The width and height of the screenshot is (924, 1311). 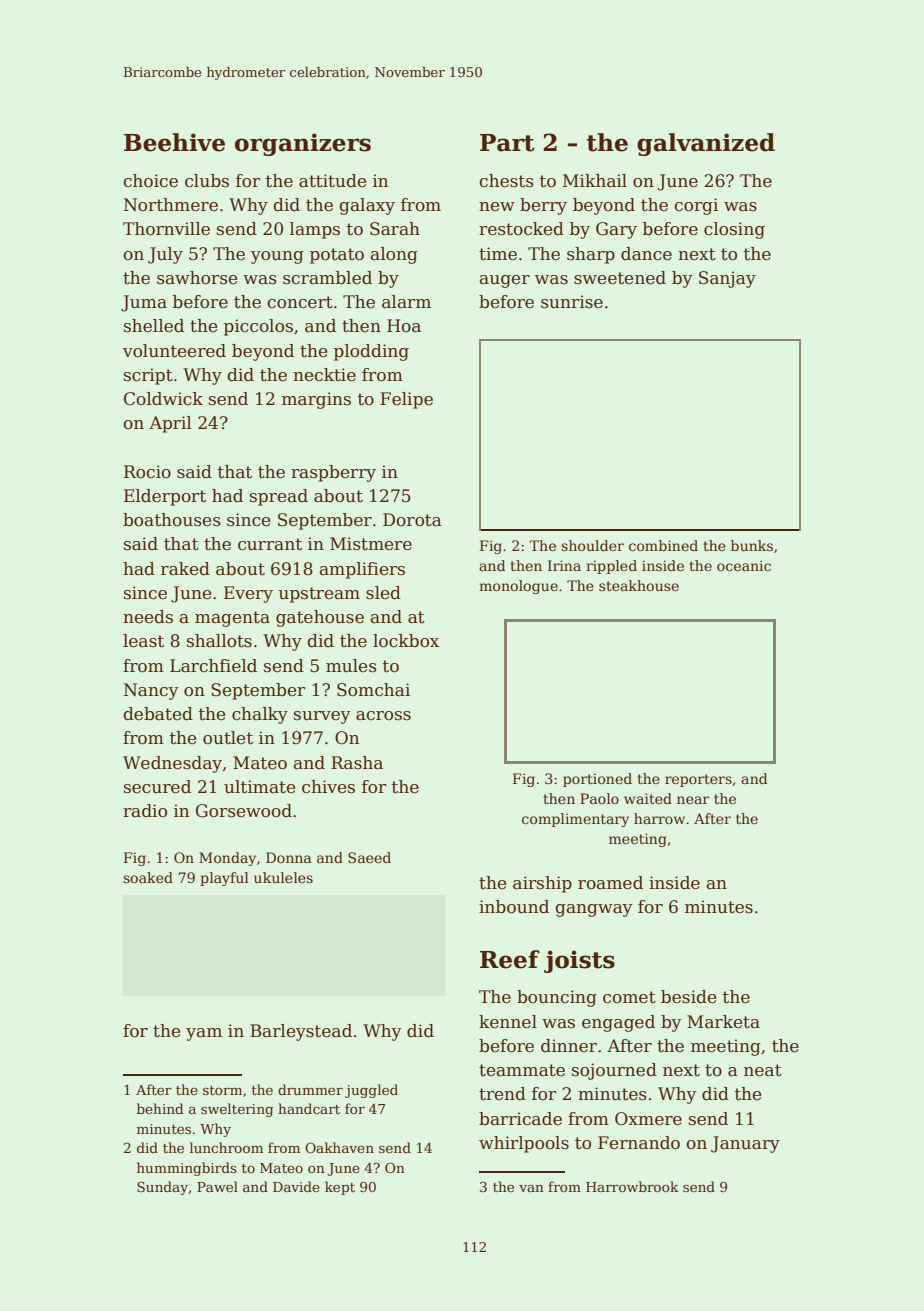 I want to click on radio, so click(x=145, y=811).
